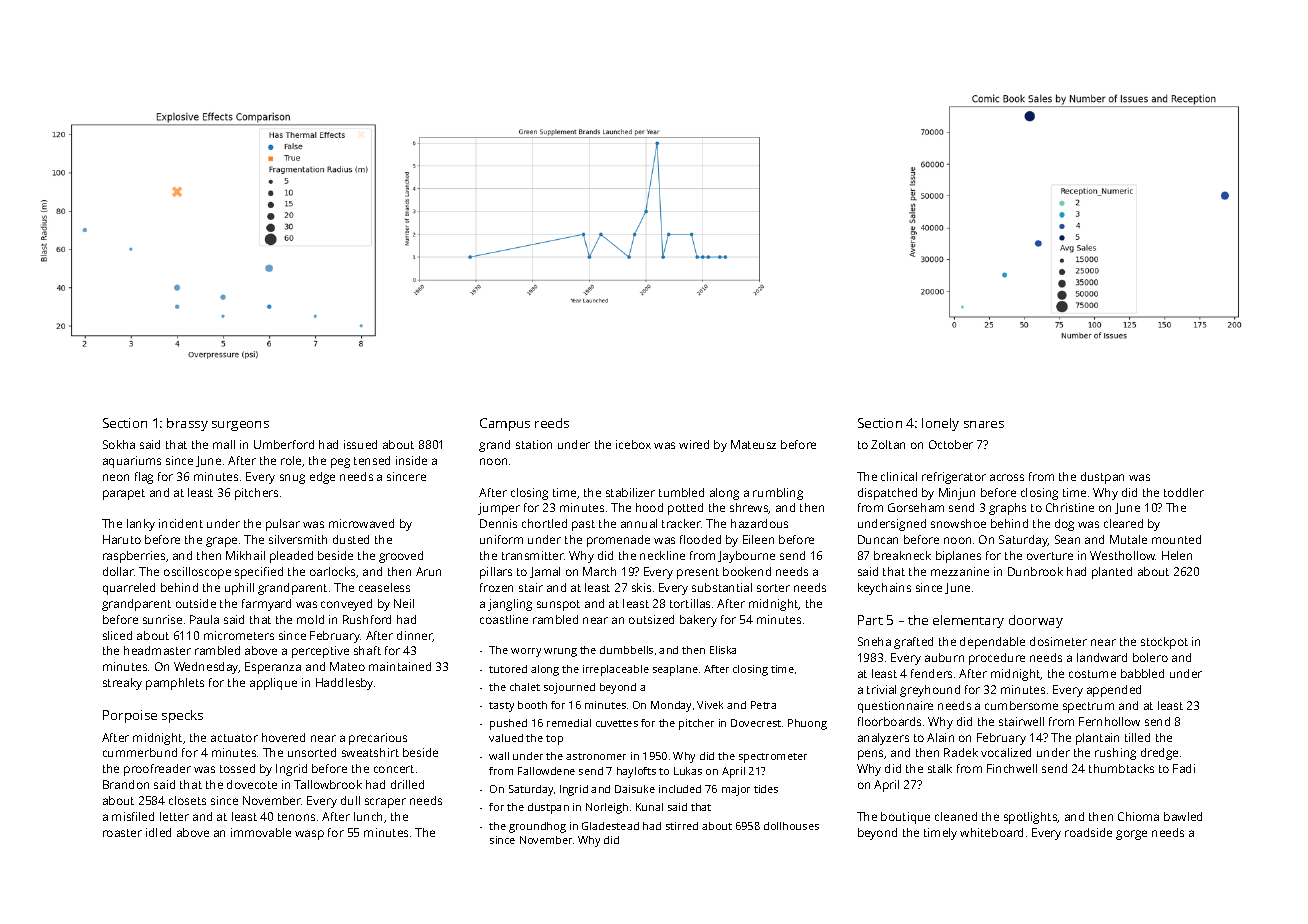 The image size is (1308, 924). I want to click on reeds, so click(552, 423).
